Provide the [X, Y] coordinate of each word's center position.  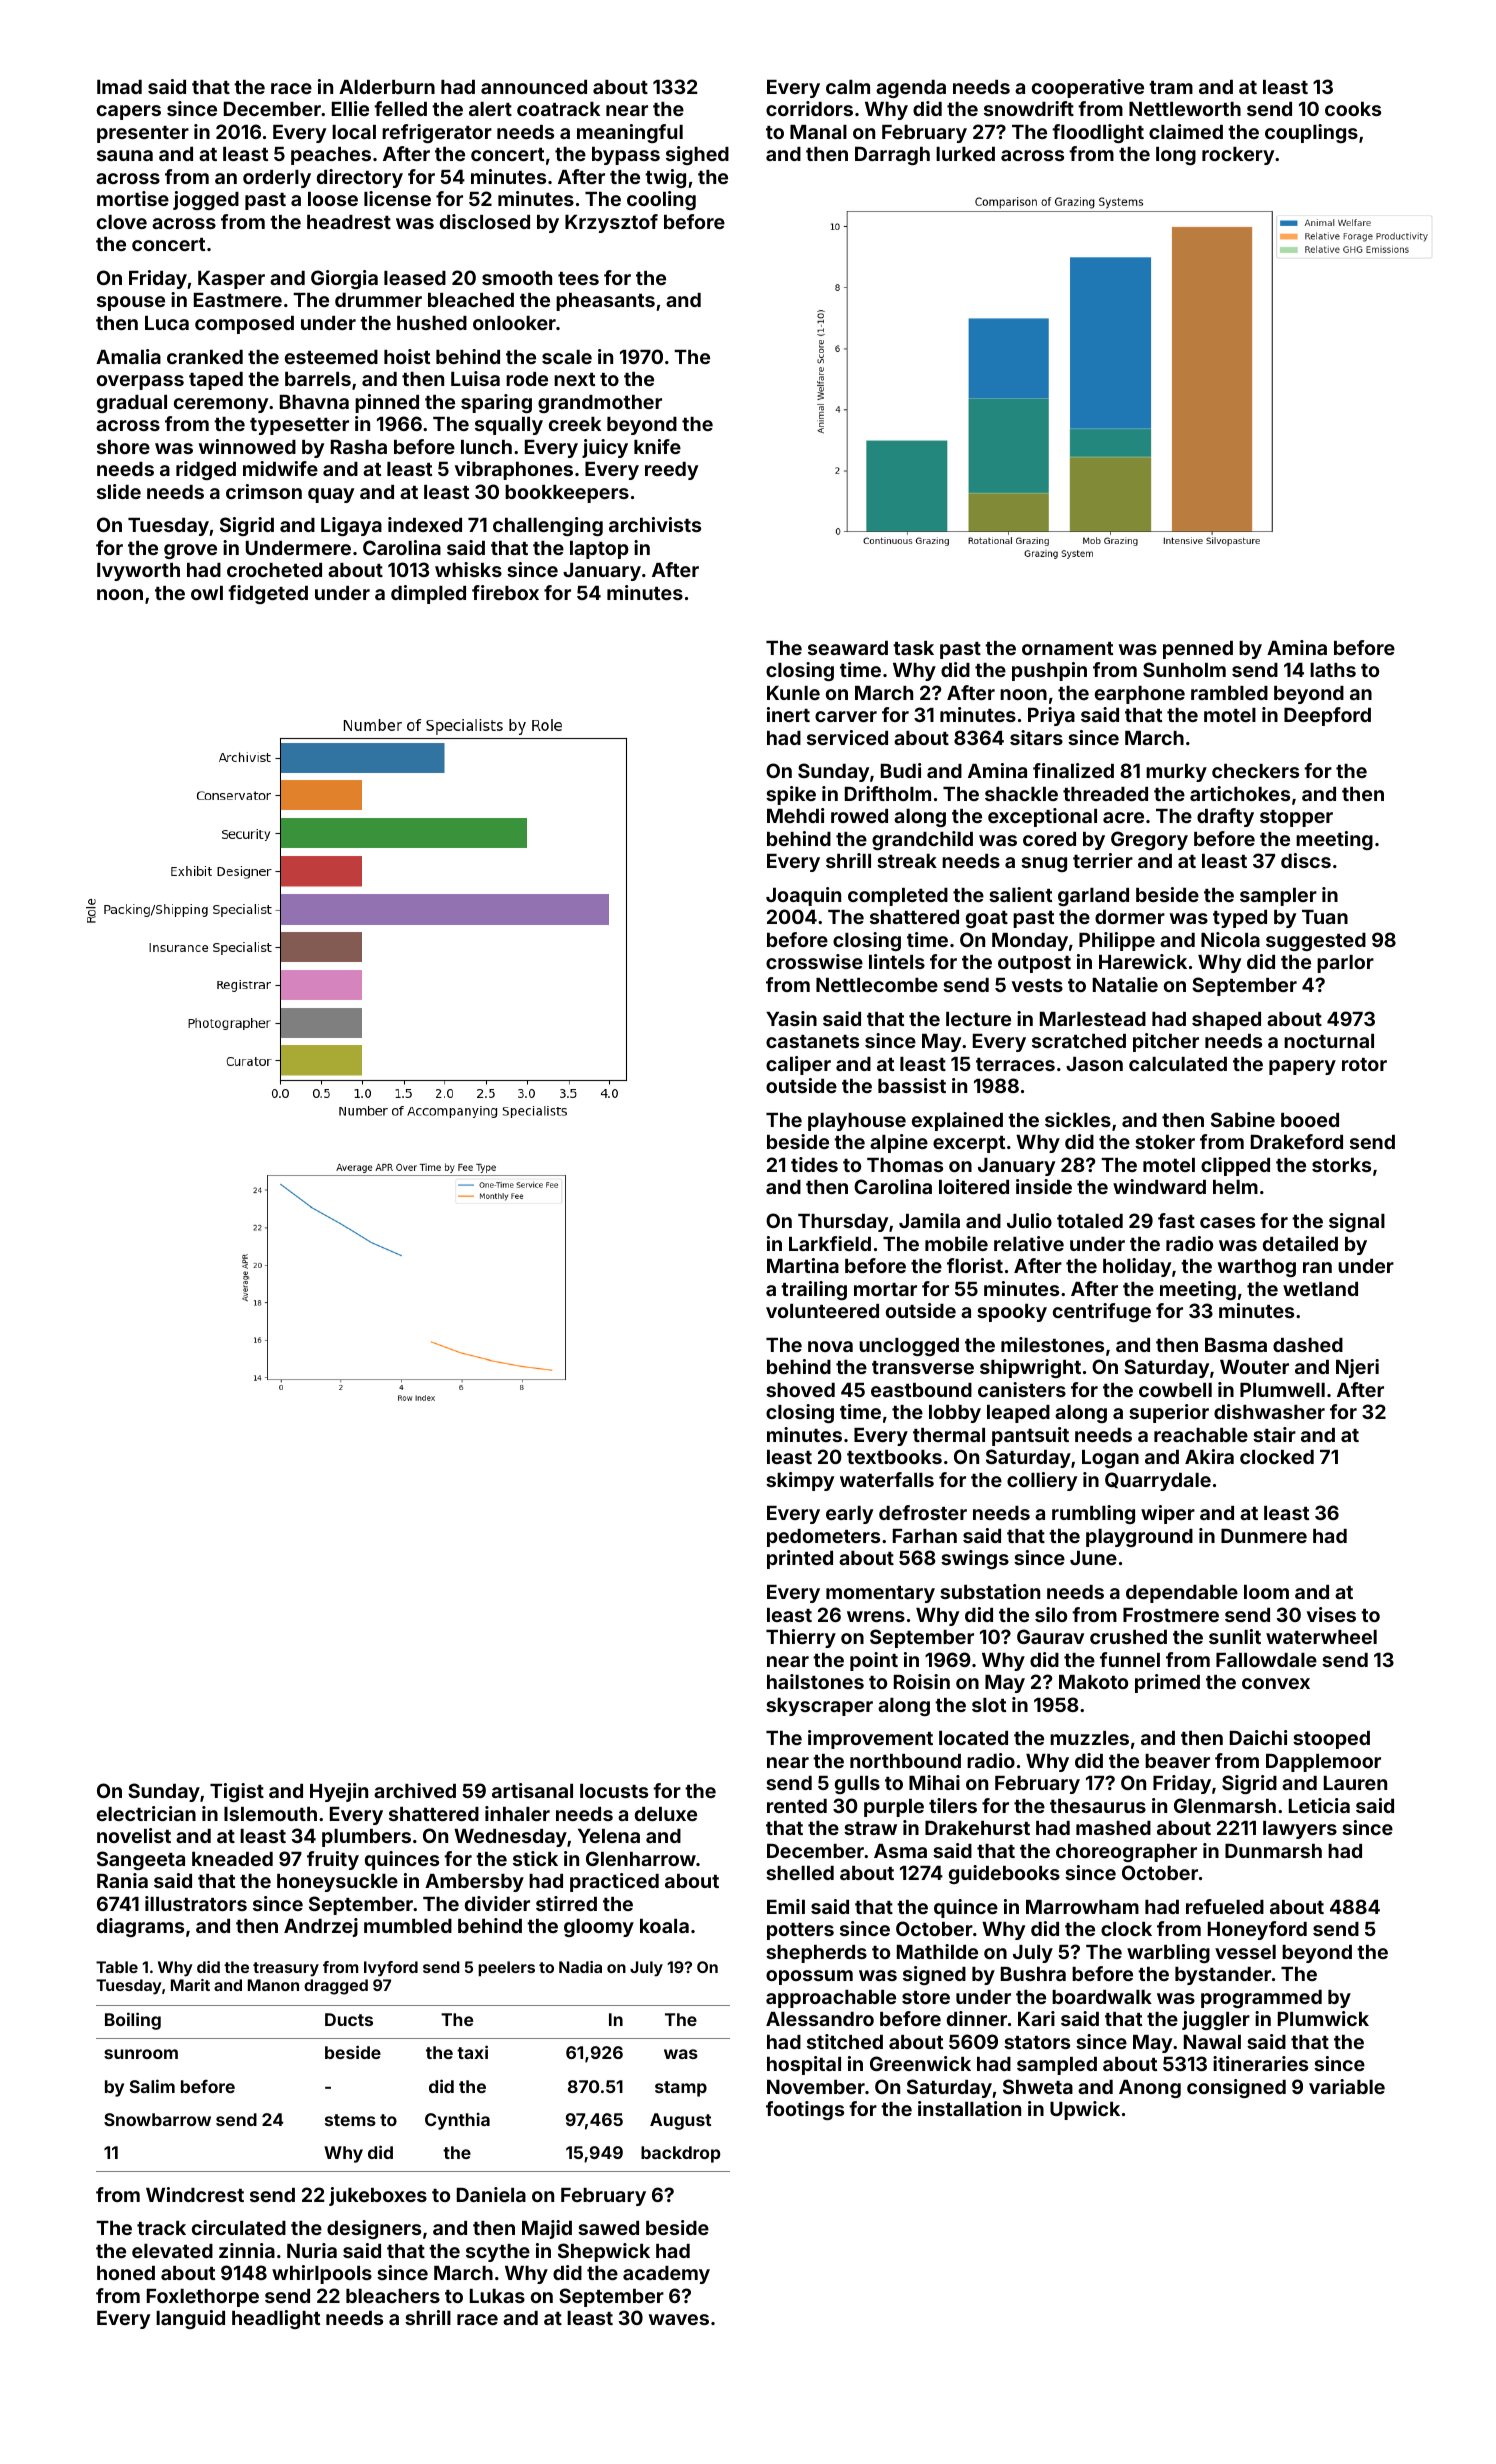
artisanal [532, 1790]
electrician [146, 1813]
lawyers [1300, 1830]
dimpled [428, 594]
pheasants [605, 302]
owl [207, 593]
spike [791, 795]
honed [126, 2273]
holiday [1137, 1267]
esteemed [331, 357]
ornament [1067, 648]
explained [957, 1121]
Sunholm [1184, 669]
